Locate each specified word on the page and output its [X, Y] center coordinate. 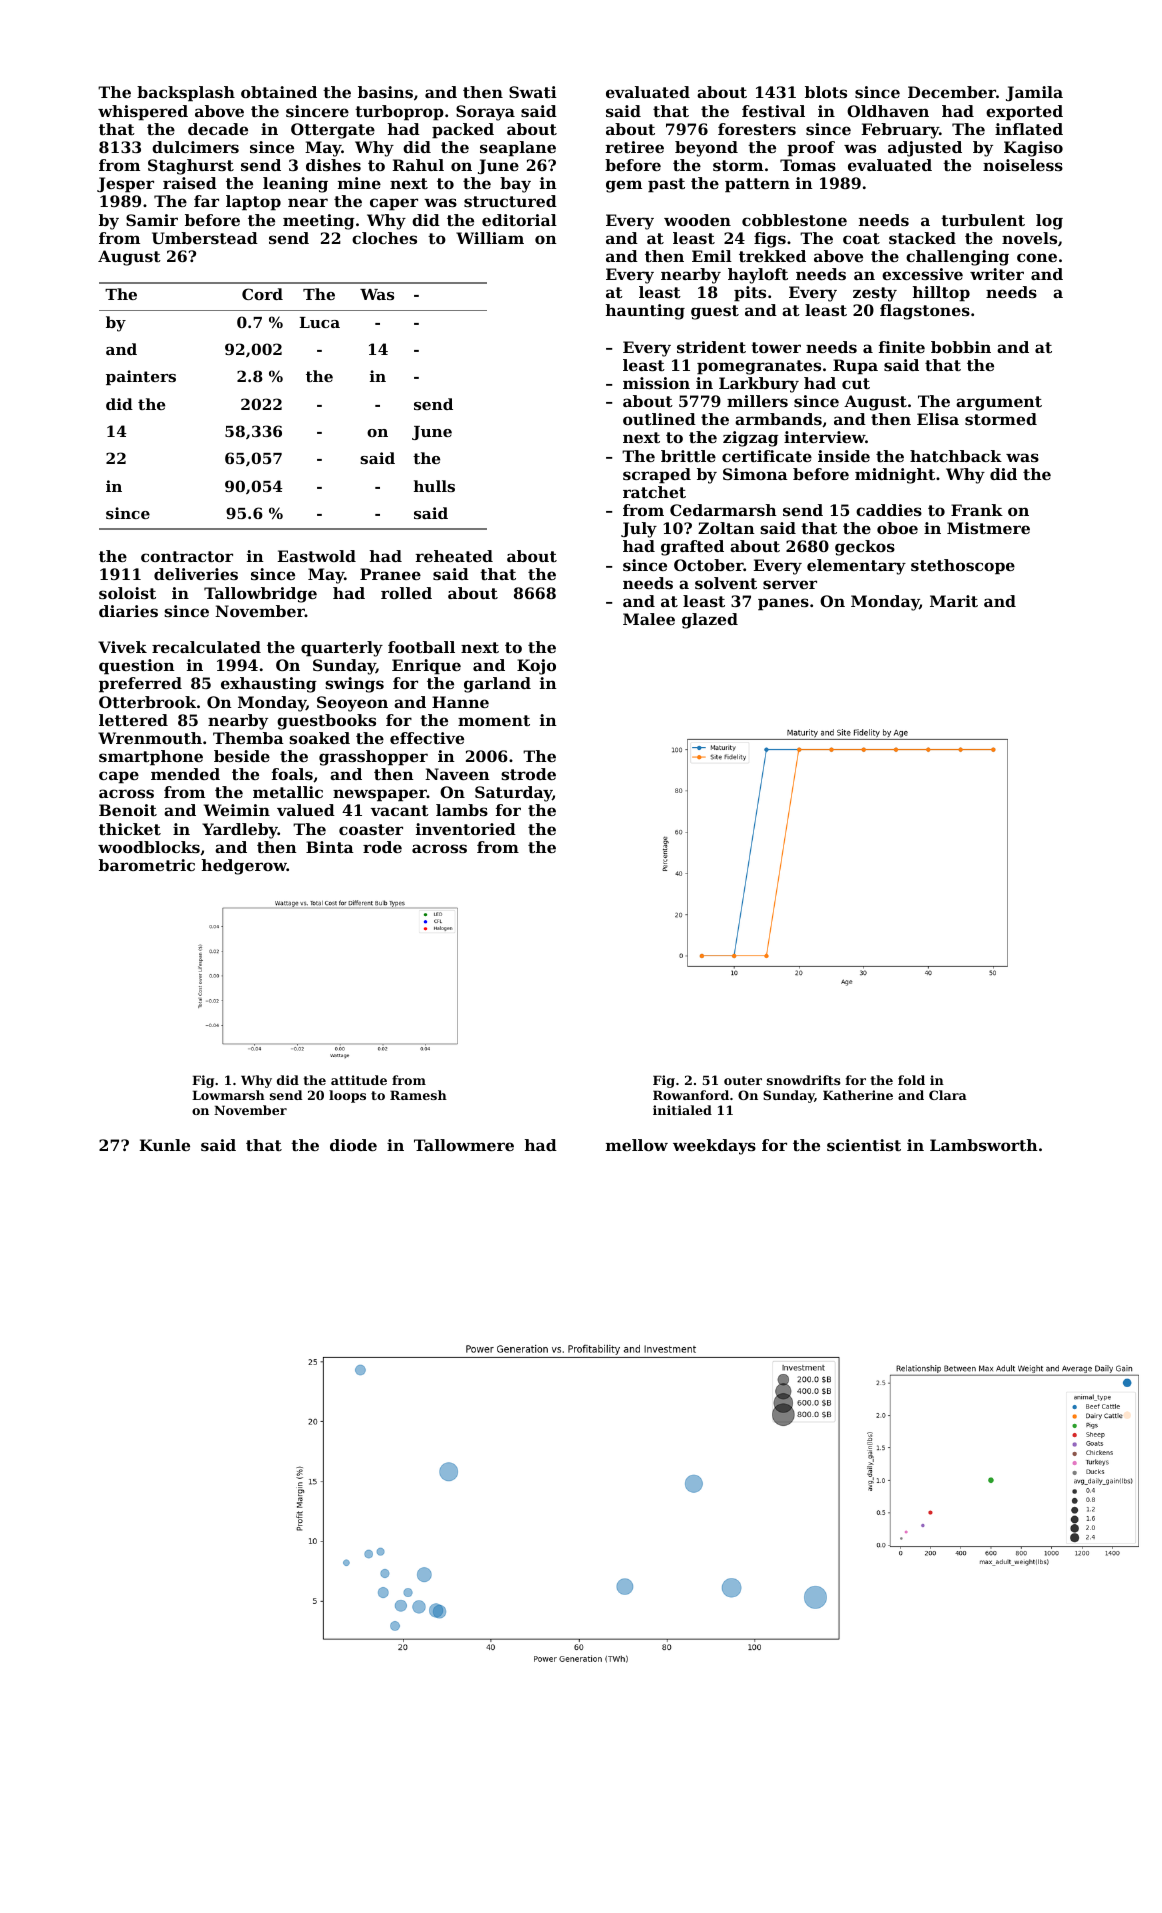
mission [656, 383]
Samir [152, 220]
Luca [319, 322]
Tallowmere [464, 1145]
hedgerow [244, 867]
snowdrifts [804, 1080]
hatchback [956, 456]
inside [844, 456]
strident [711, 347]
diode [353, 1145]
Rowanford [691, 1095]
